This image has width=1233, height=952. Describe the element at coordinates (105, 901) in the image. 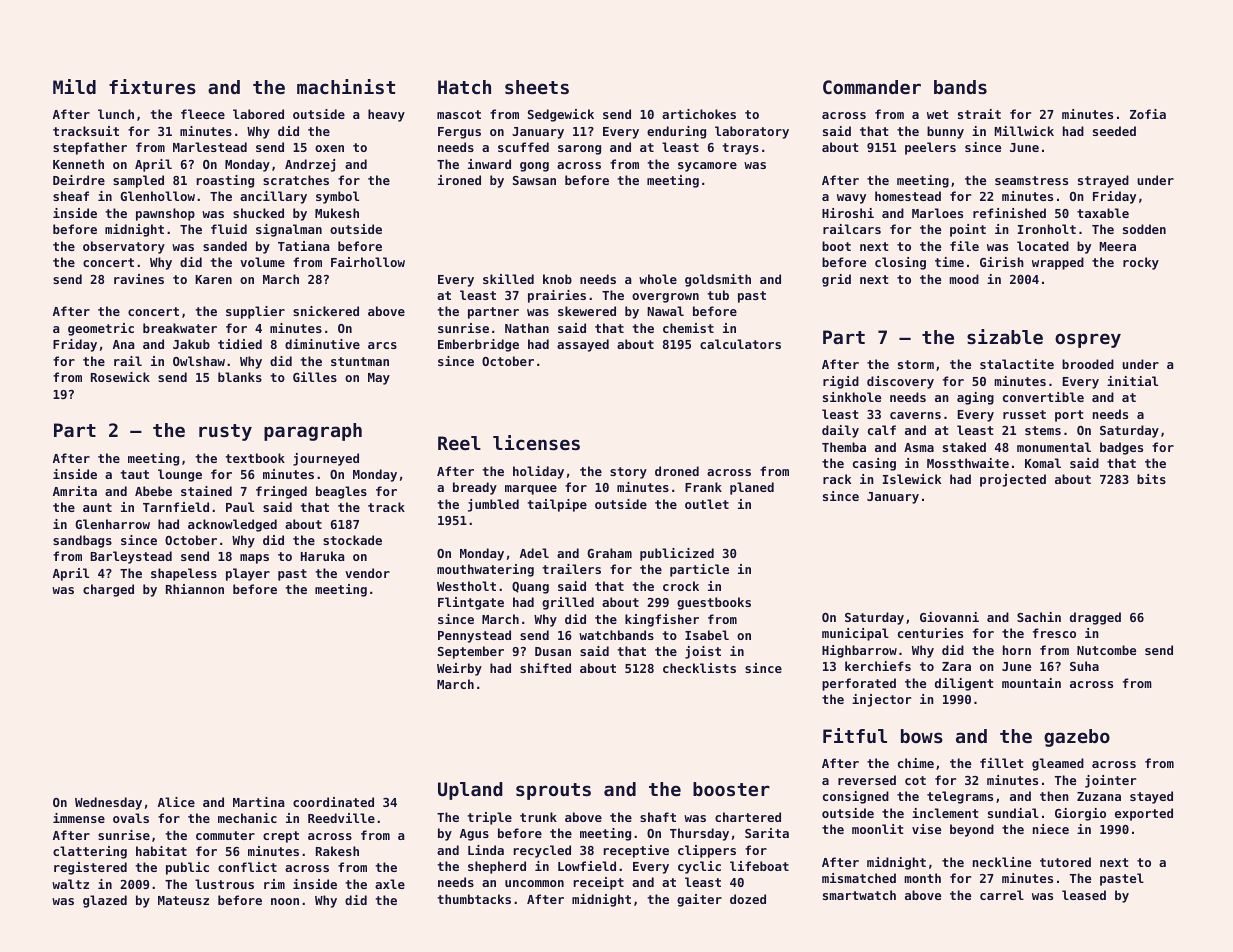

I see `glazed` at that location.
